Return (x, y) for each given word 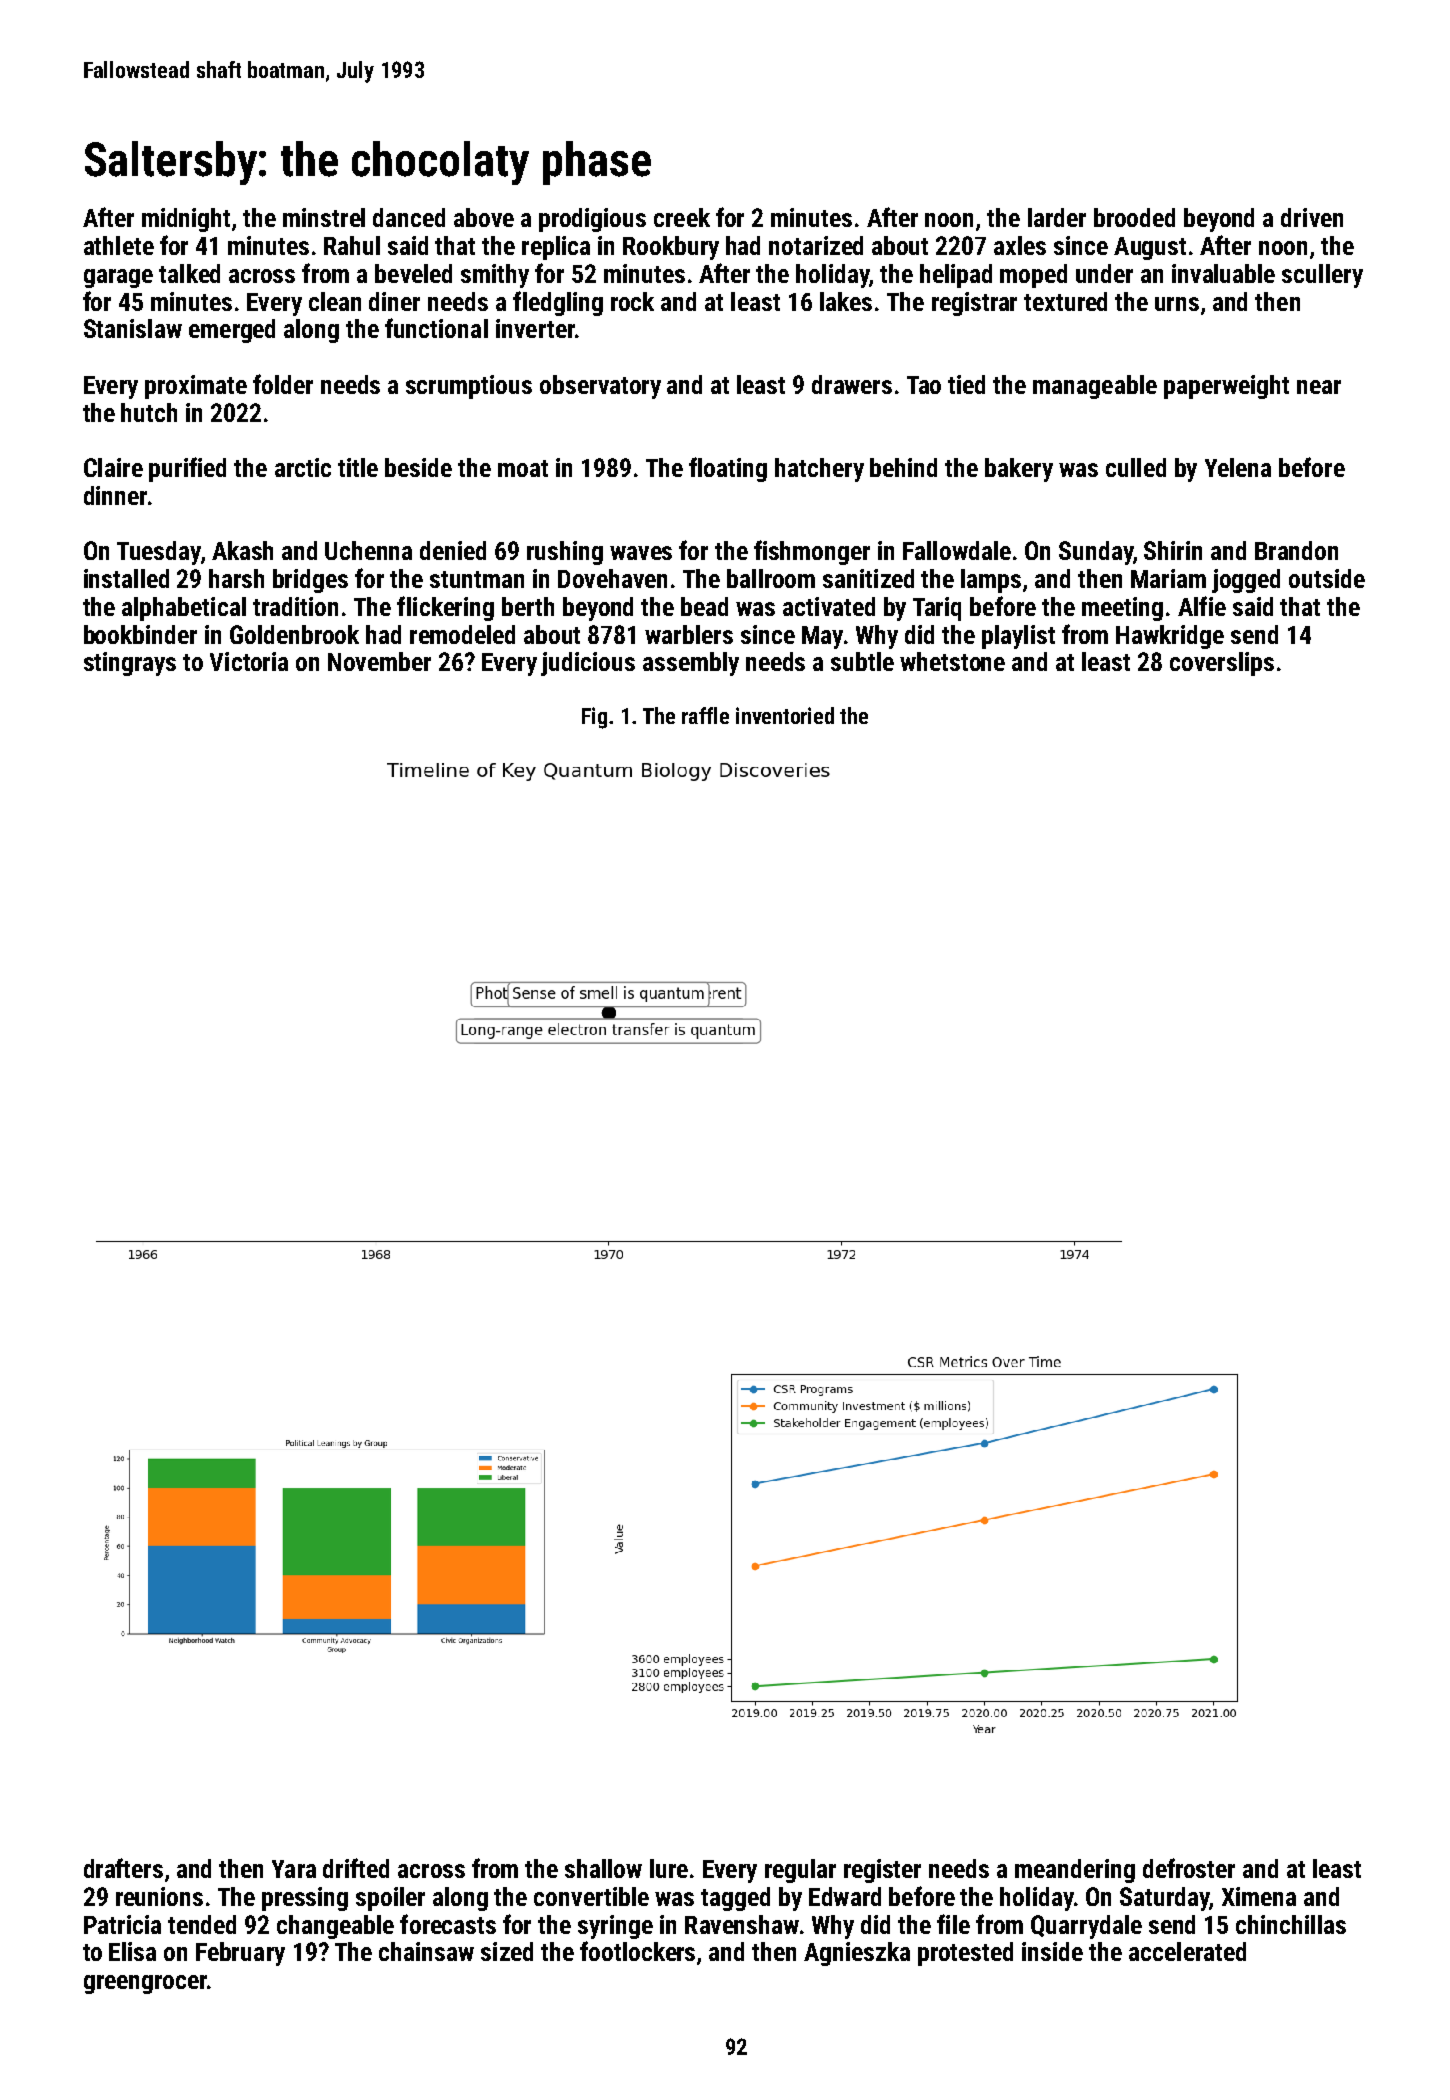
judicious (588, 664)
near (1319, 387)
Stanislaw (133, 328)
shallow (603, 1868)
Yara (294, 1869)
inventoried (785, 715)
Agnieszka (857, 1954)
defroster (1189, 1868)
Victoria (249, 661)
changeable (335, 1927)
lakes (846, 301)
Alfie (1202, 606)
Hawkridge (1170, 637)
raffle (705, 715)
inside (1052, 1951)
